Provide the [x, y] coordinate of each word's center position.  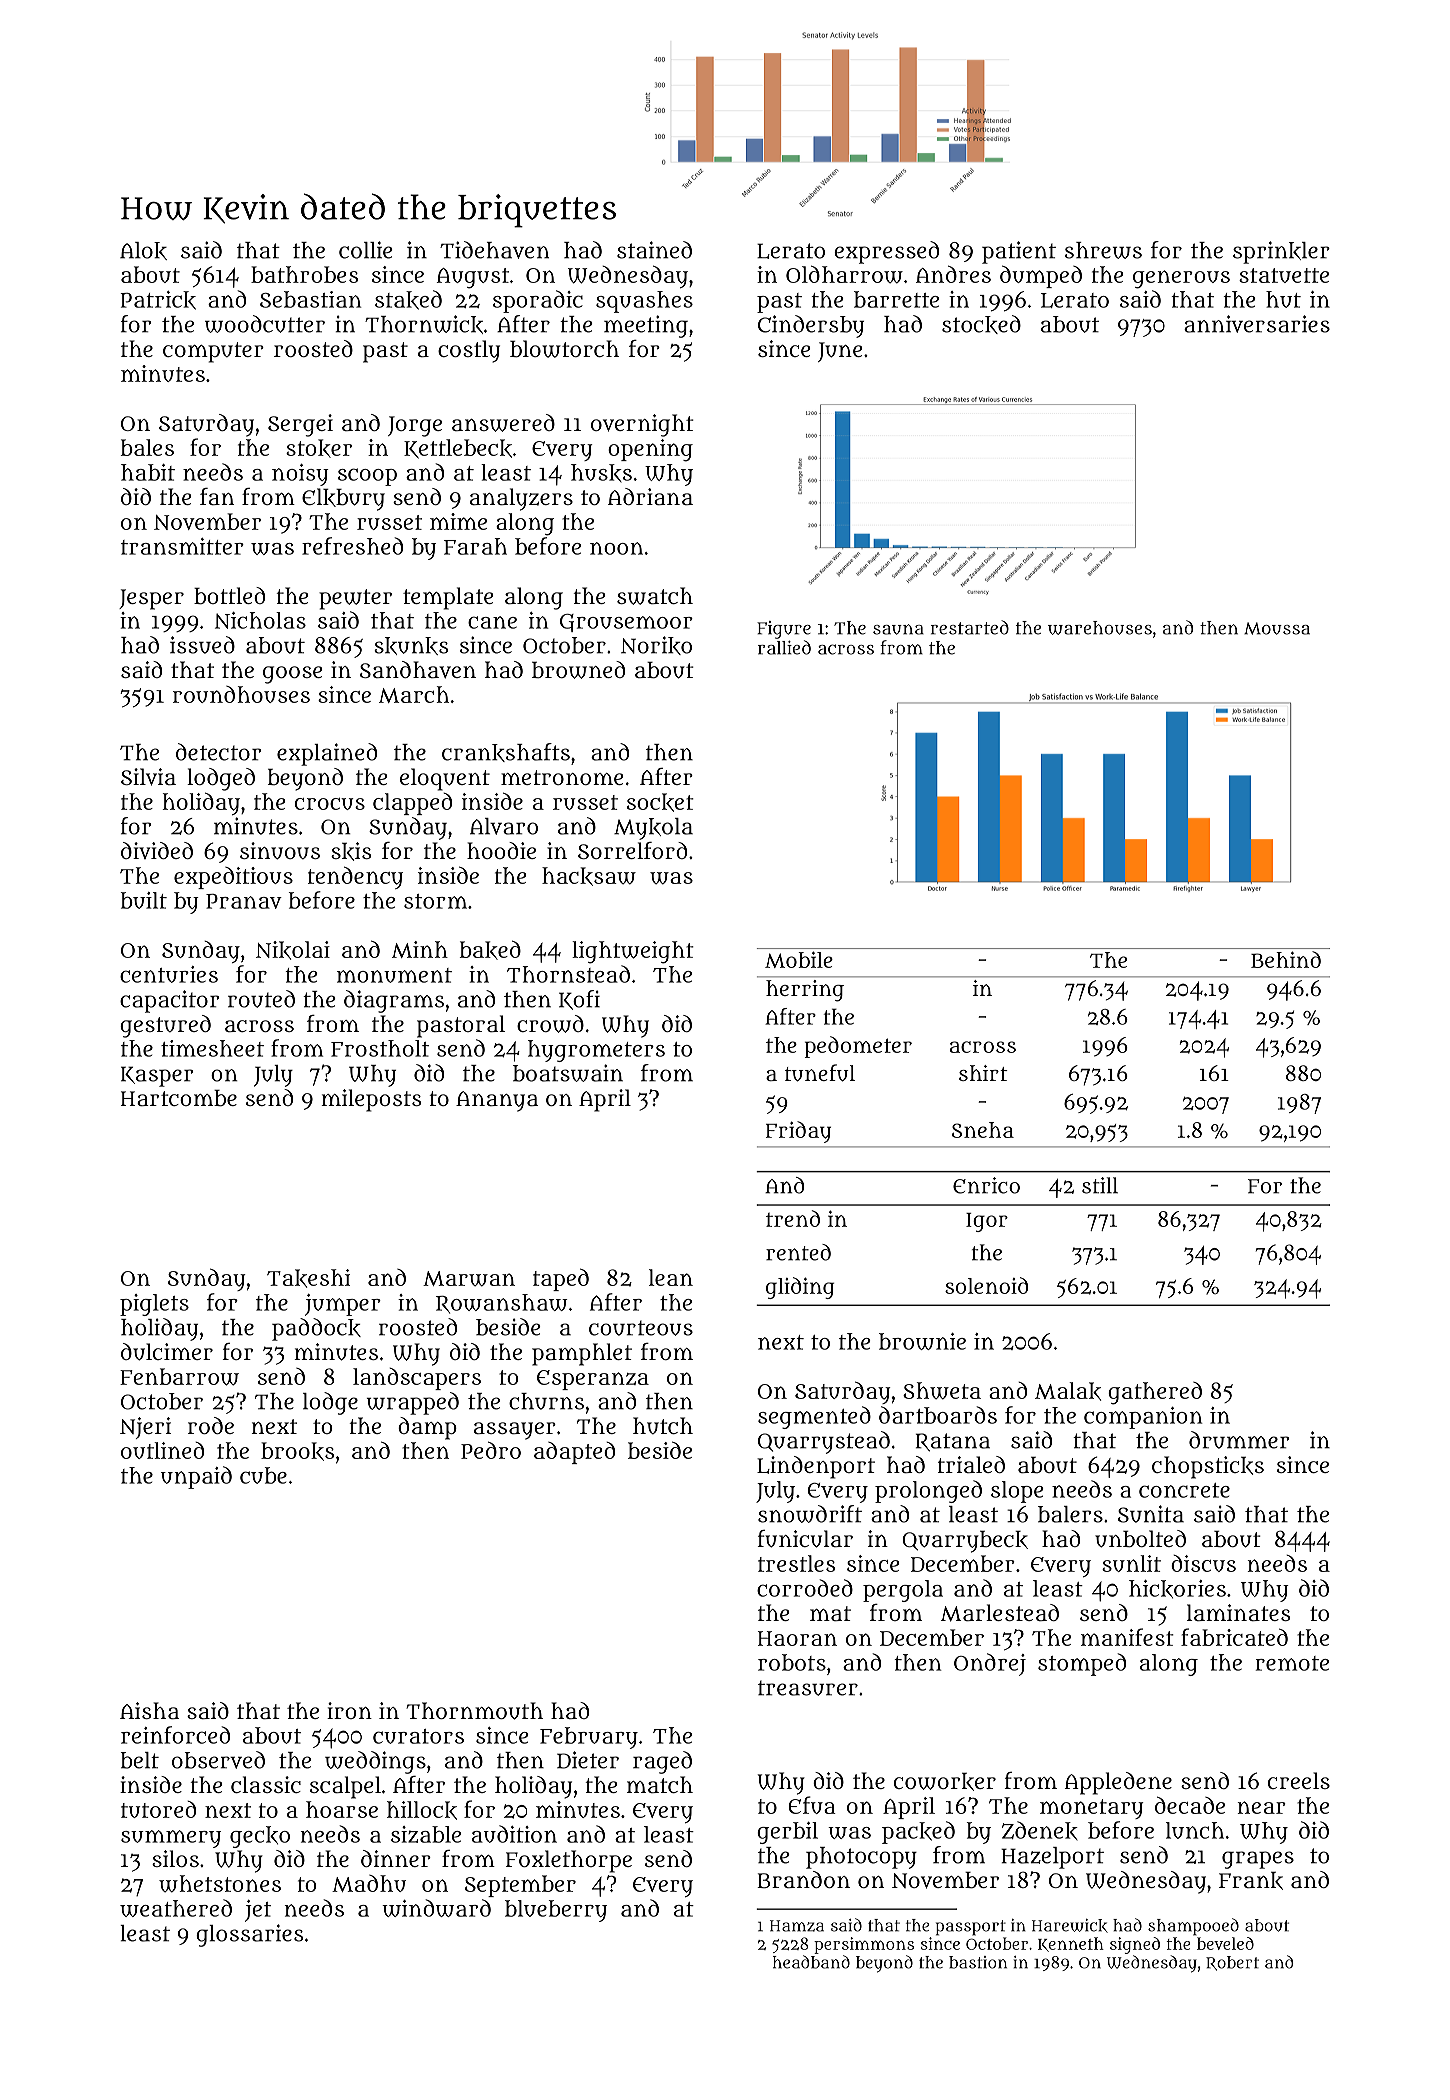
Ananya [497, 1101]
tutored [158, 1809]
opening [650, 450]
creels [1299, 1780]
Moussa [1277, 628]
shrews [1103, 250]
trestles [796, 1563]
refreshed [352, 546]
